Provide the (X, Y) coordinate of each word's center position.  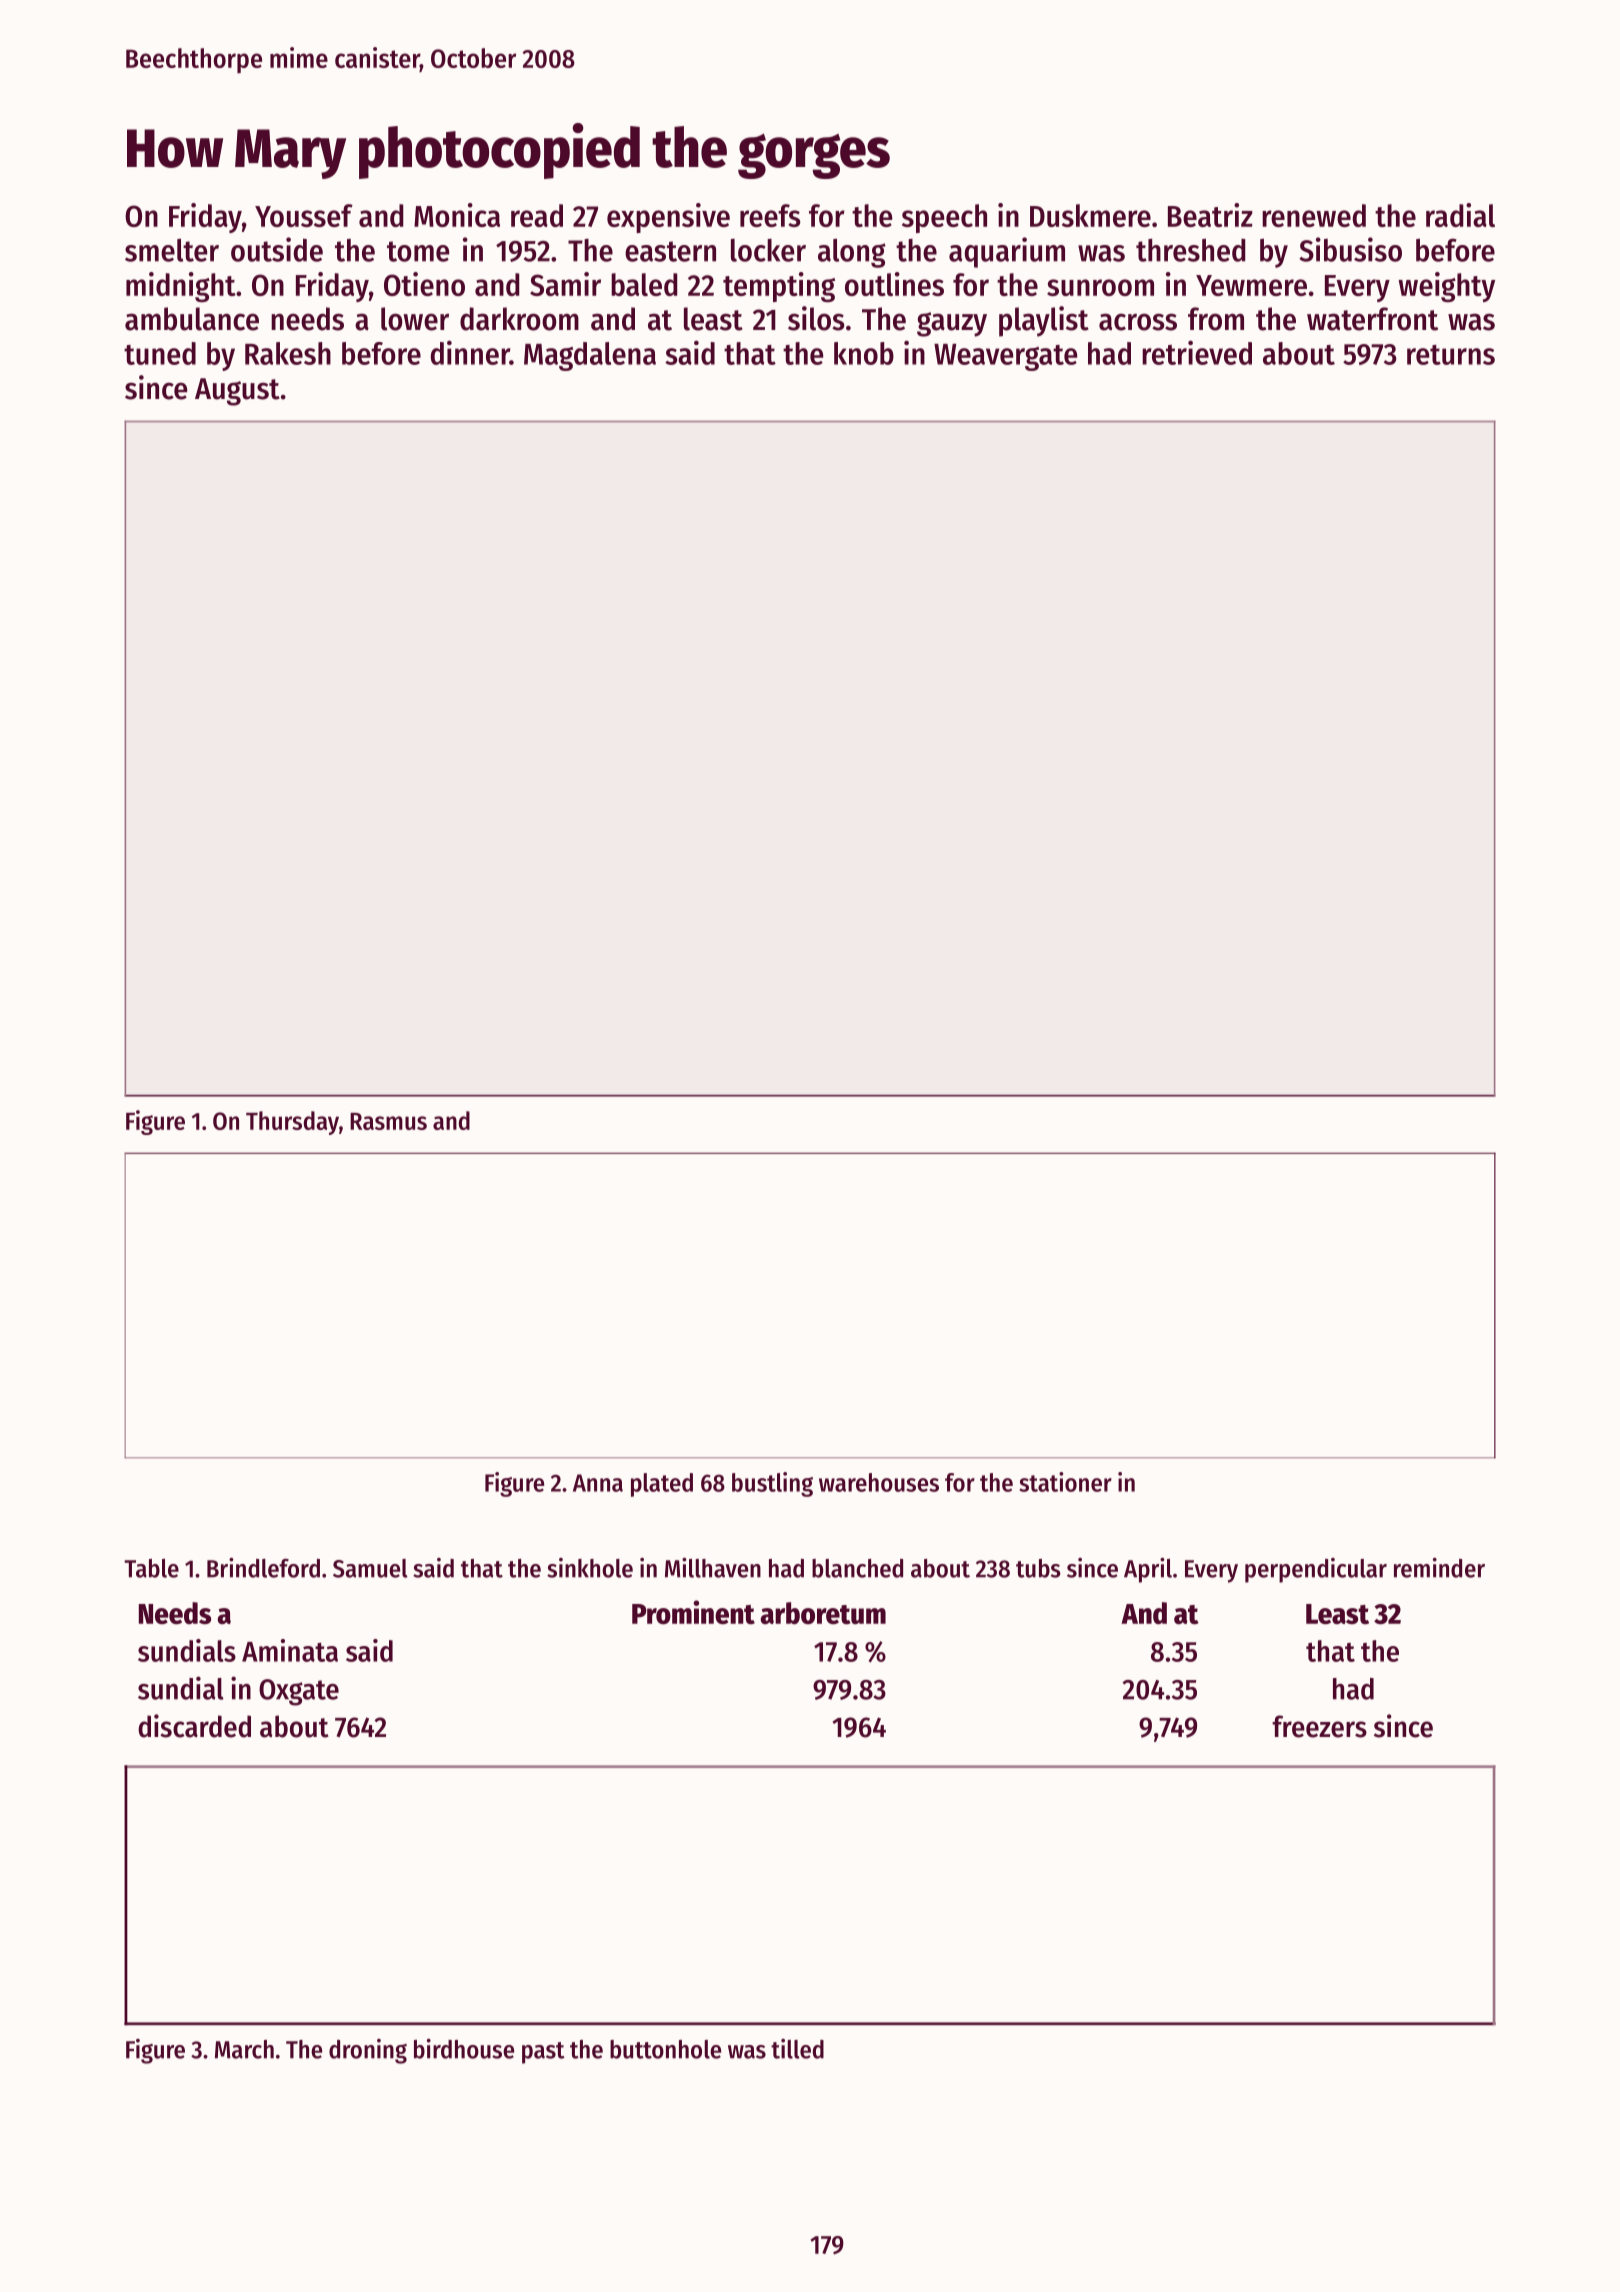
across (1138, 322)
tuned (160, 353)
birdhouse (464, 2049)
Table (151, 1568)
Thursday (292, 1123)
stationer (1065, 1482)
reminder (1439, 1568)
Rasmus (388, 1121)
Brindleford (263, 1568)
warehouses (879, 1482)
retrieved (1197, 352)
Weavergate (1005, 357)
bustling (772, 1484)
